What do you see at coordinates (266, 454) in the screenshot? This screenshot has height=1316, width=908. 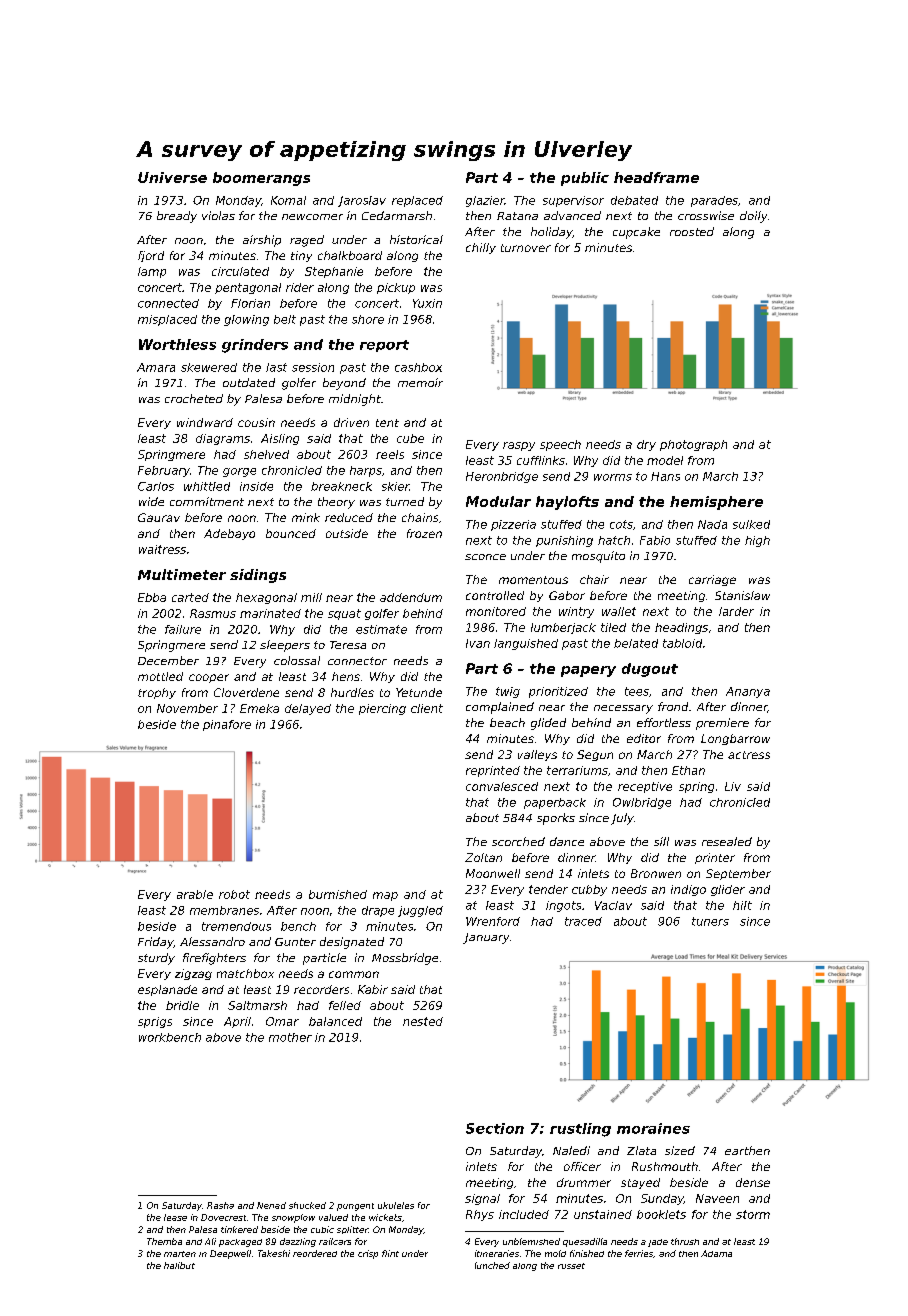 I see `shelved` at bounding box center [266, 454].
